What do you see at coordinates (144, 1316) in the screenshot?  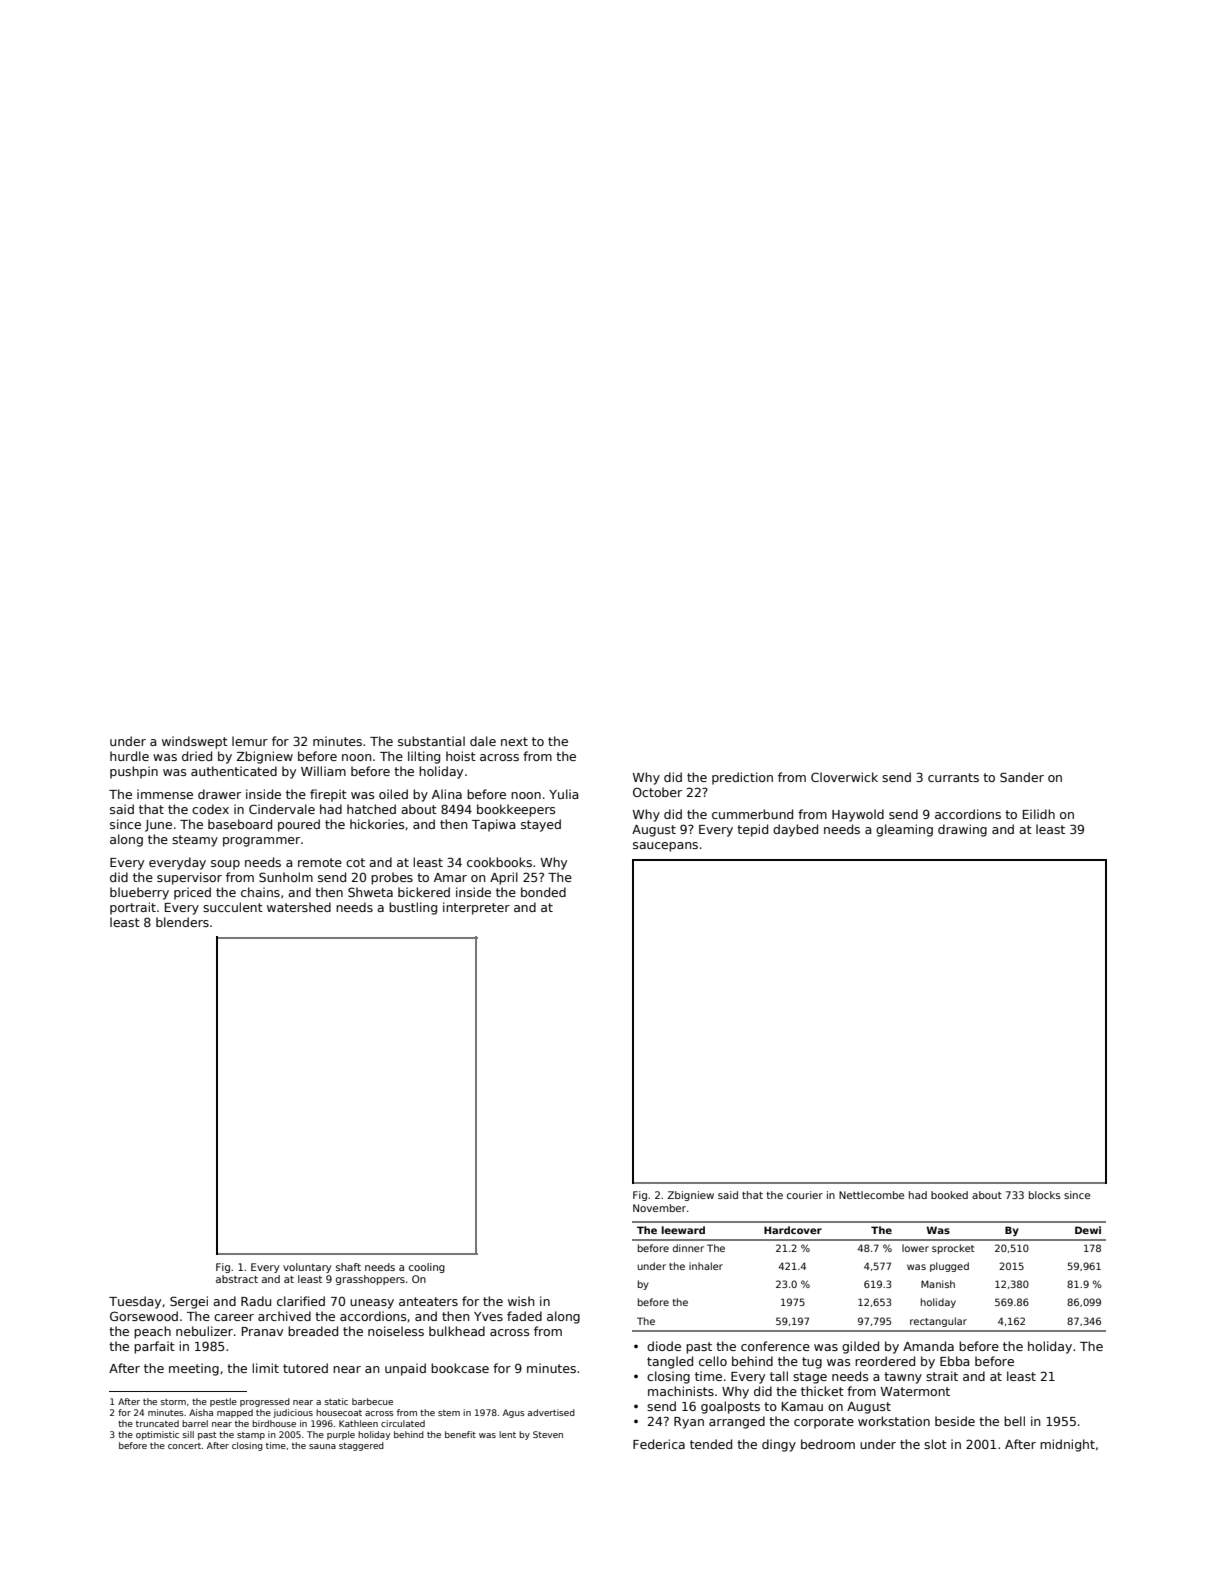 I see `Gorsewood` at bounding box center [144, 1316].
